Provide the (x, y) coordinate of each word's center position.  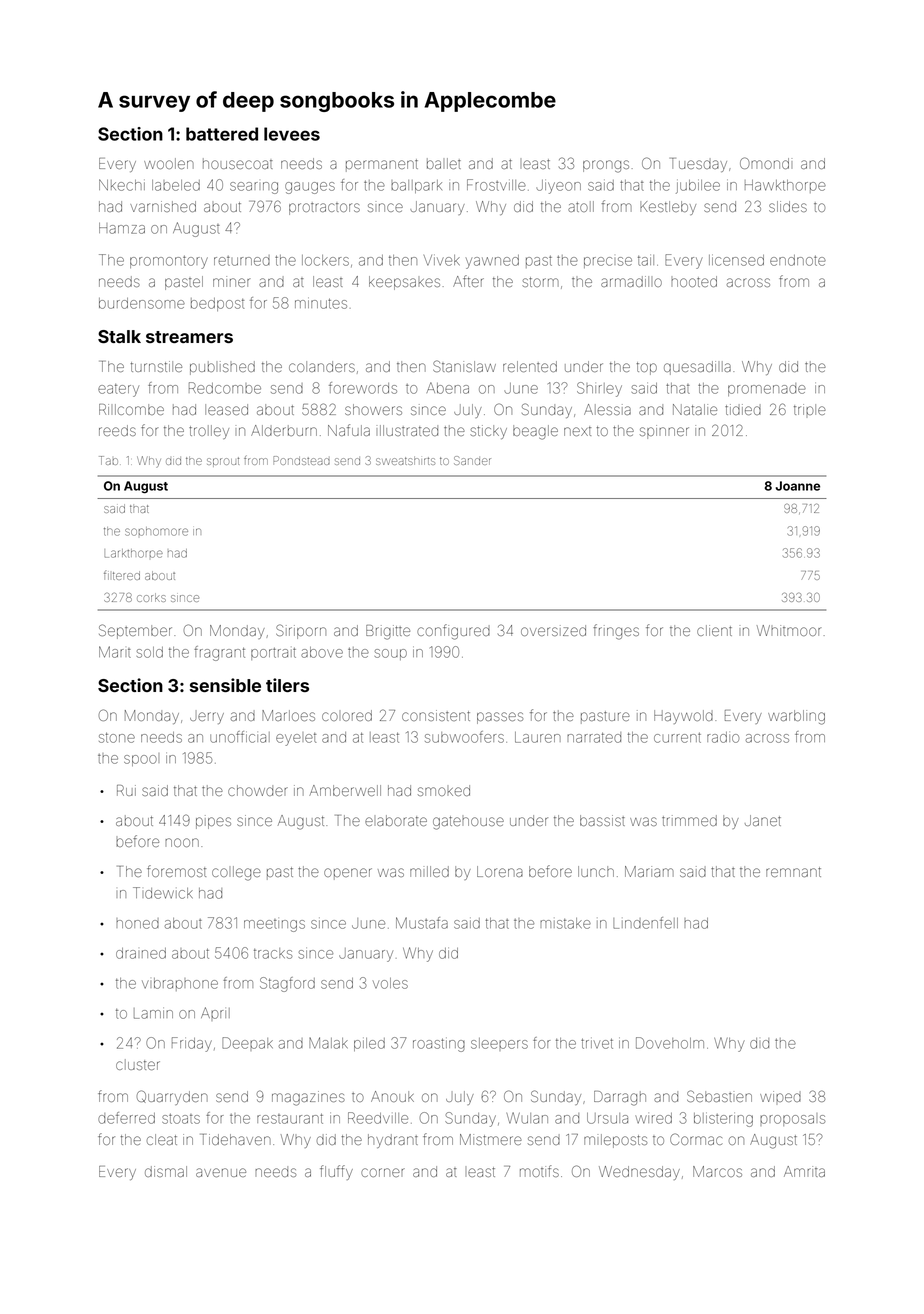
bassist (602, 820)
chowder (258, 790)
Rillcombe (131, 409)
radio (723, 737)
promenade (767, 389)
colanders (322, 366)
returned (242, 260)
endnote (798, 260)
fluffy (336, 1172)
